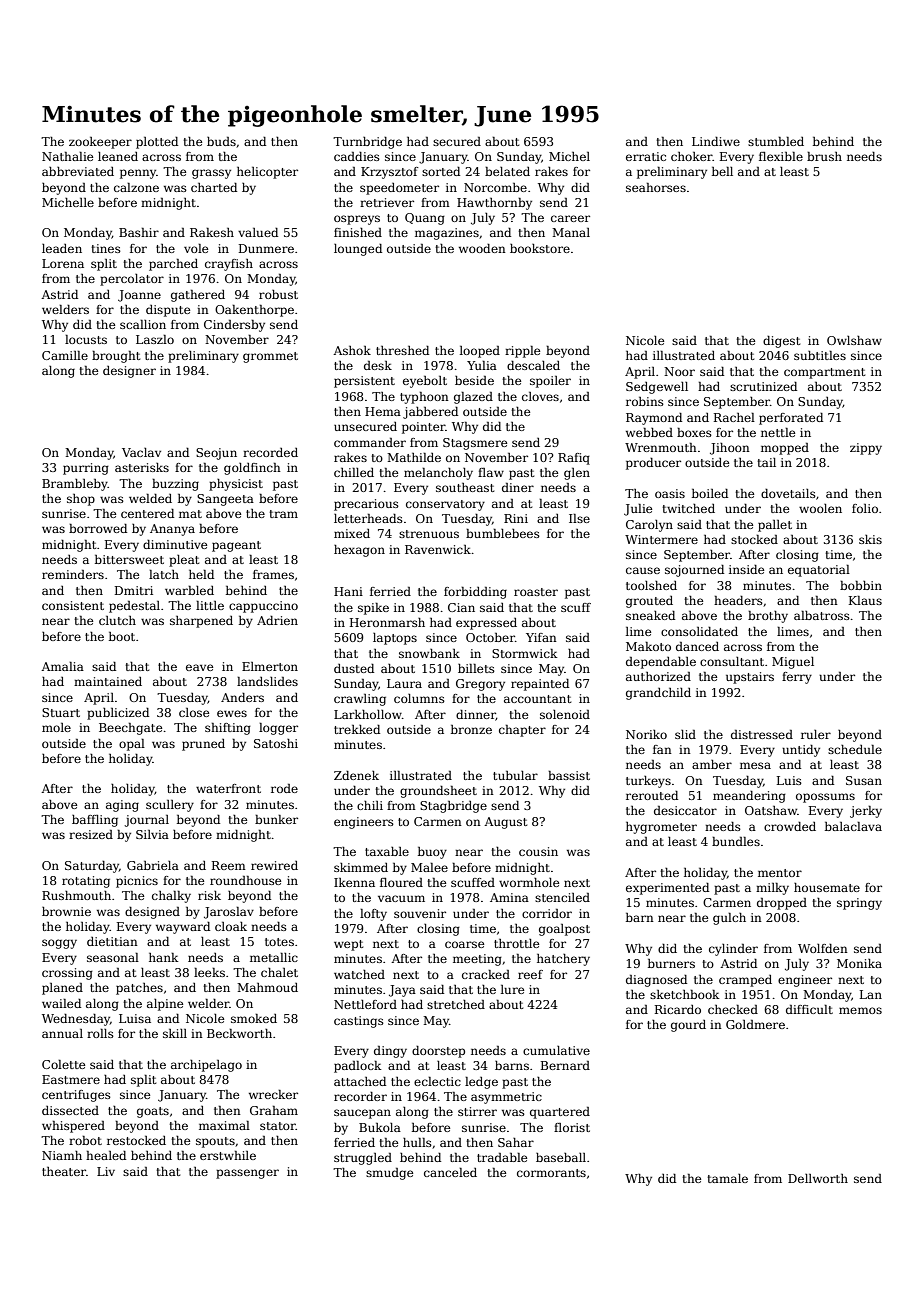 Image resolution: width=924 pixels, height=1308 pixels. I want to click on borrowed, so click(98, 528).
